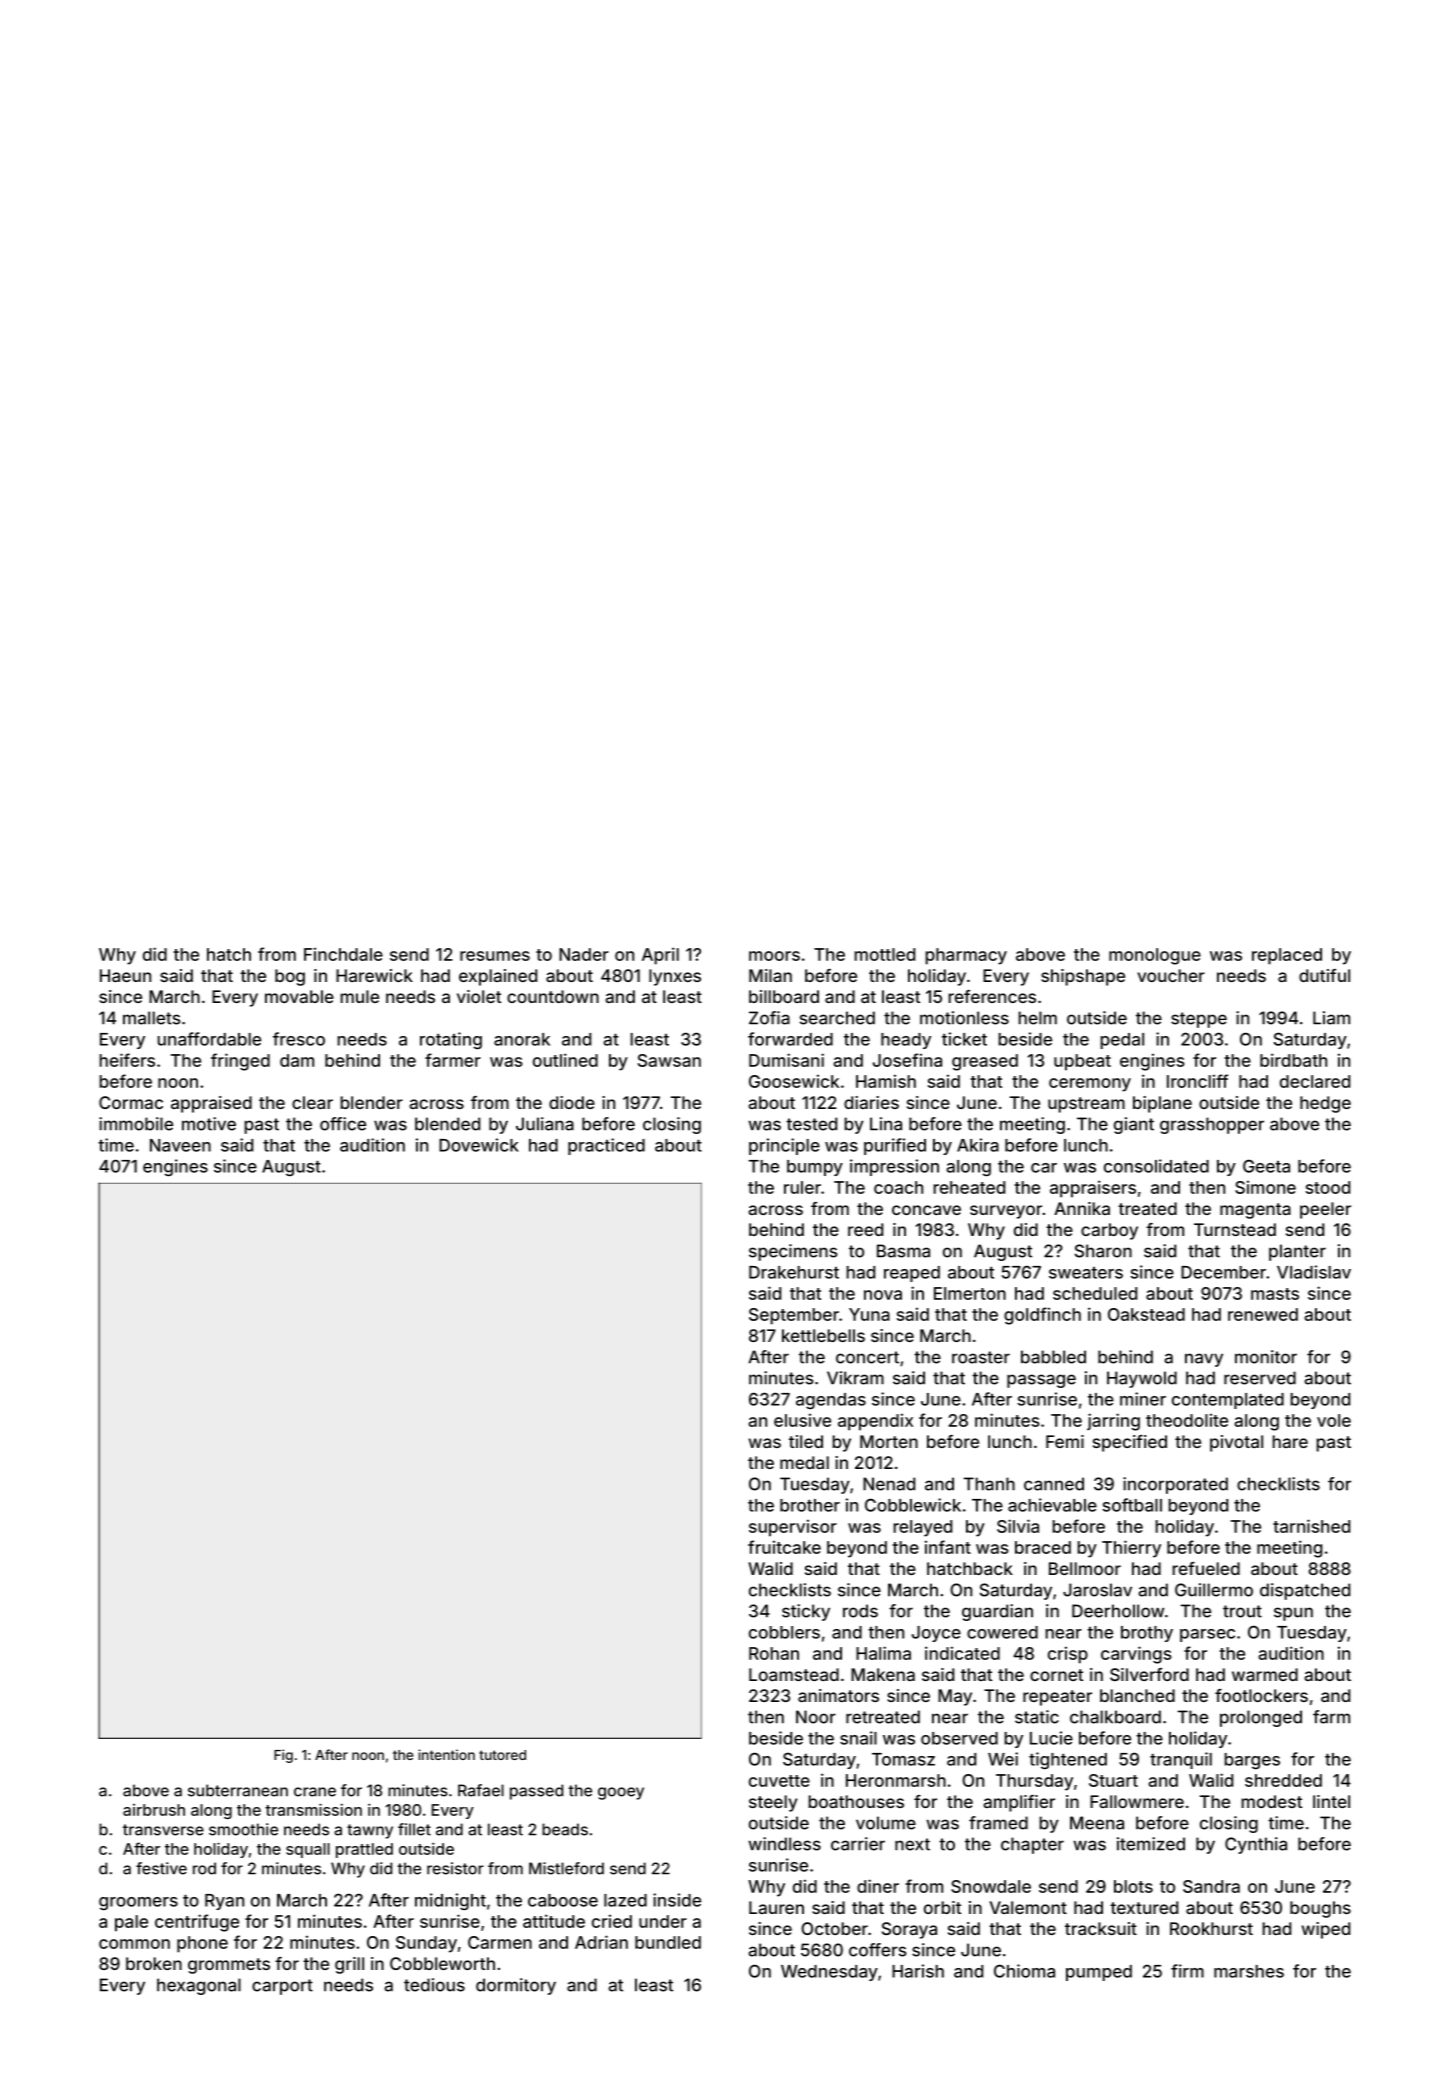 The width and height of the screenshot is (1450, 2100). What do you see at coordinates (816, 1717) in the screenshot?
I see `Noor` at bounding box center [816, 1717].
